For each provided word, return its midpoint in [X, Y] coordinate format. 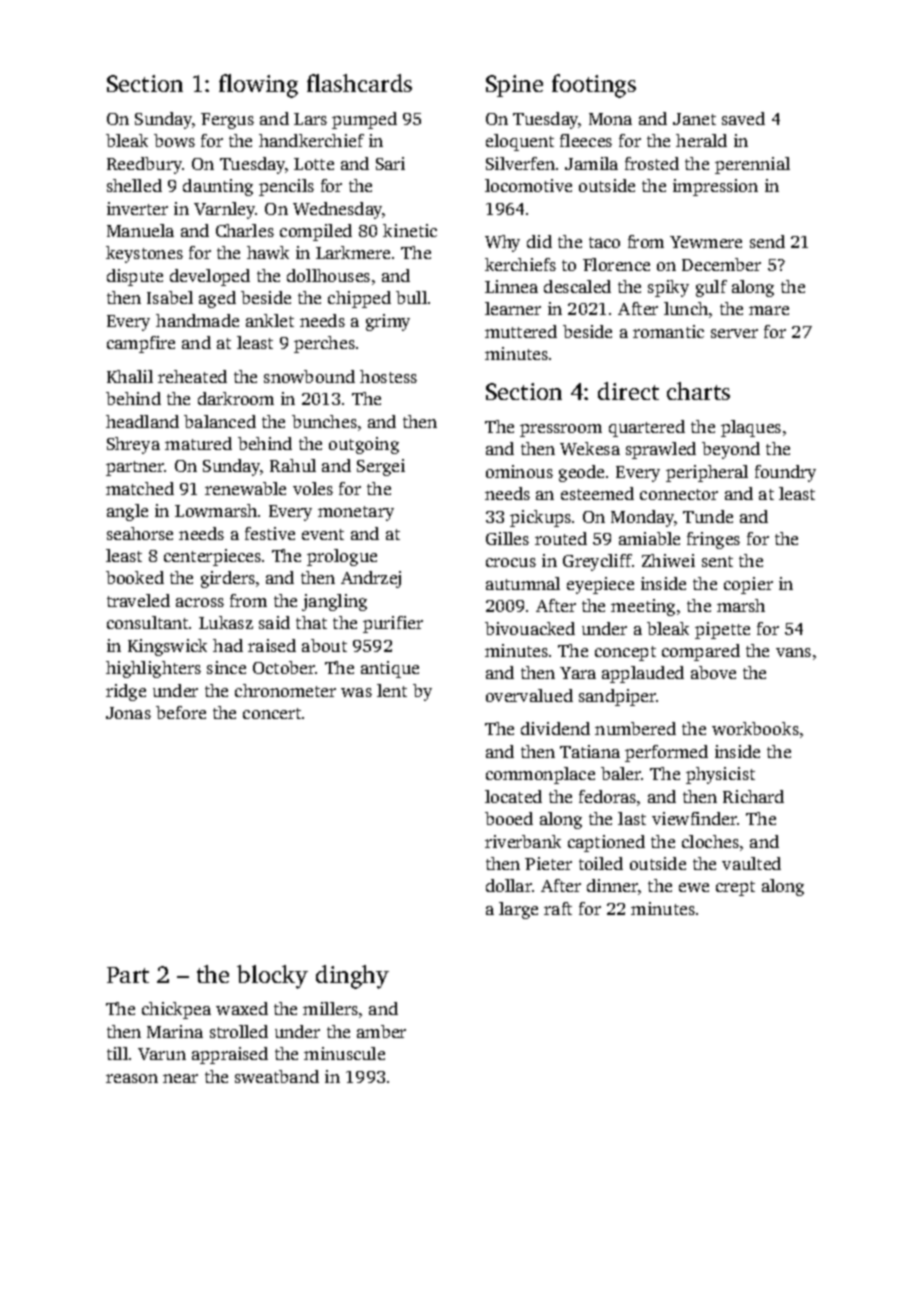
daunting [218, 187]
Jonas [128, 713]
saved [743, 118]
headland [142, 421]
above [713, 672]
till [117, 1053]
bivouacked [530, 628]
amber [381, 1031]
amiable [649, 538]
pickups [540, 518]
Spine [514, 86]
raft [558, 908]
